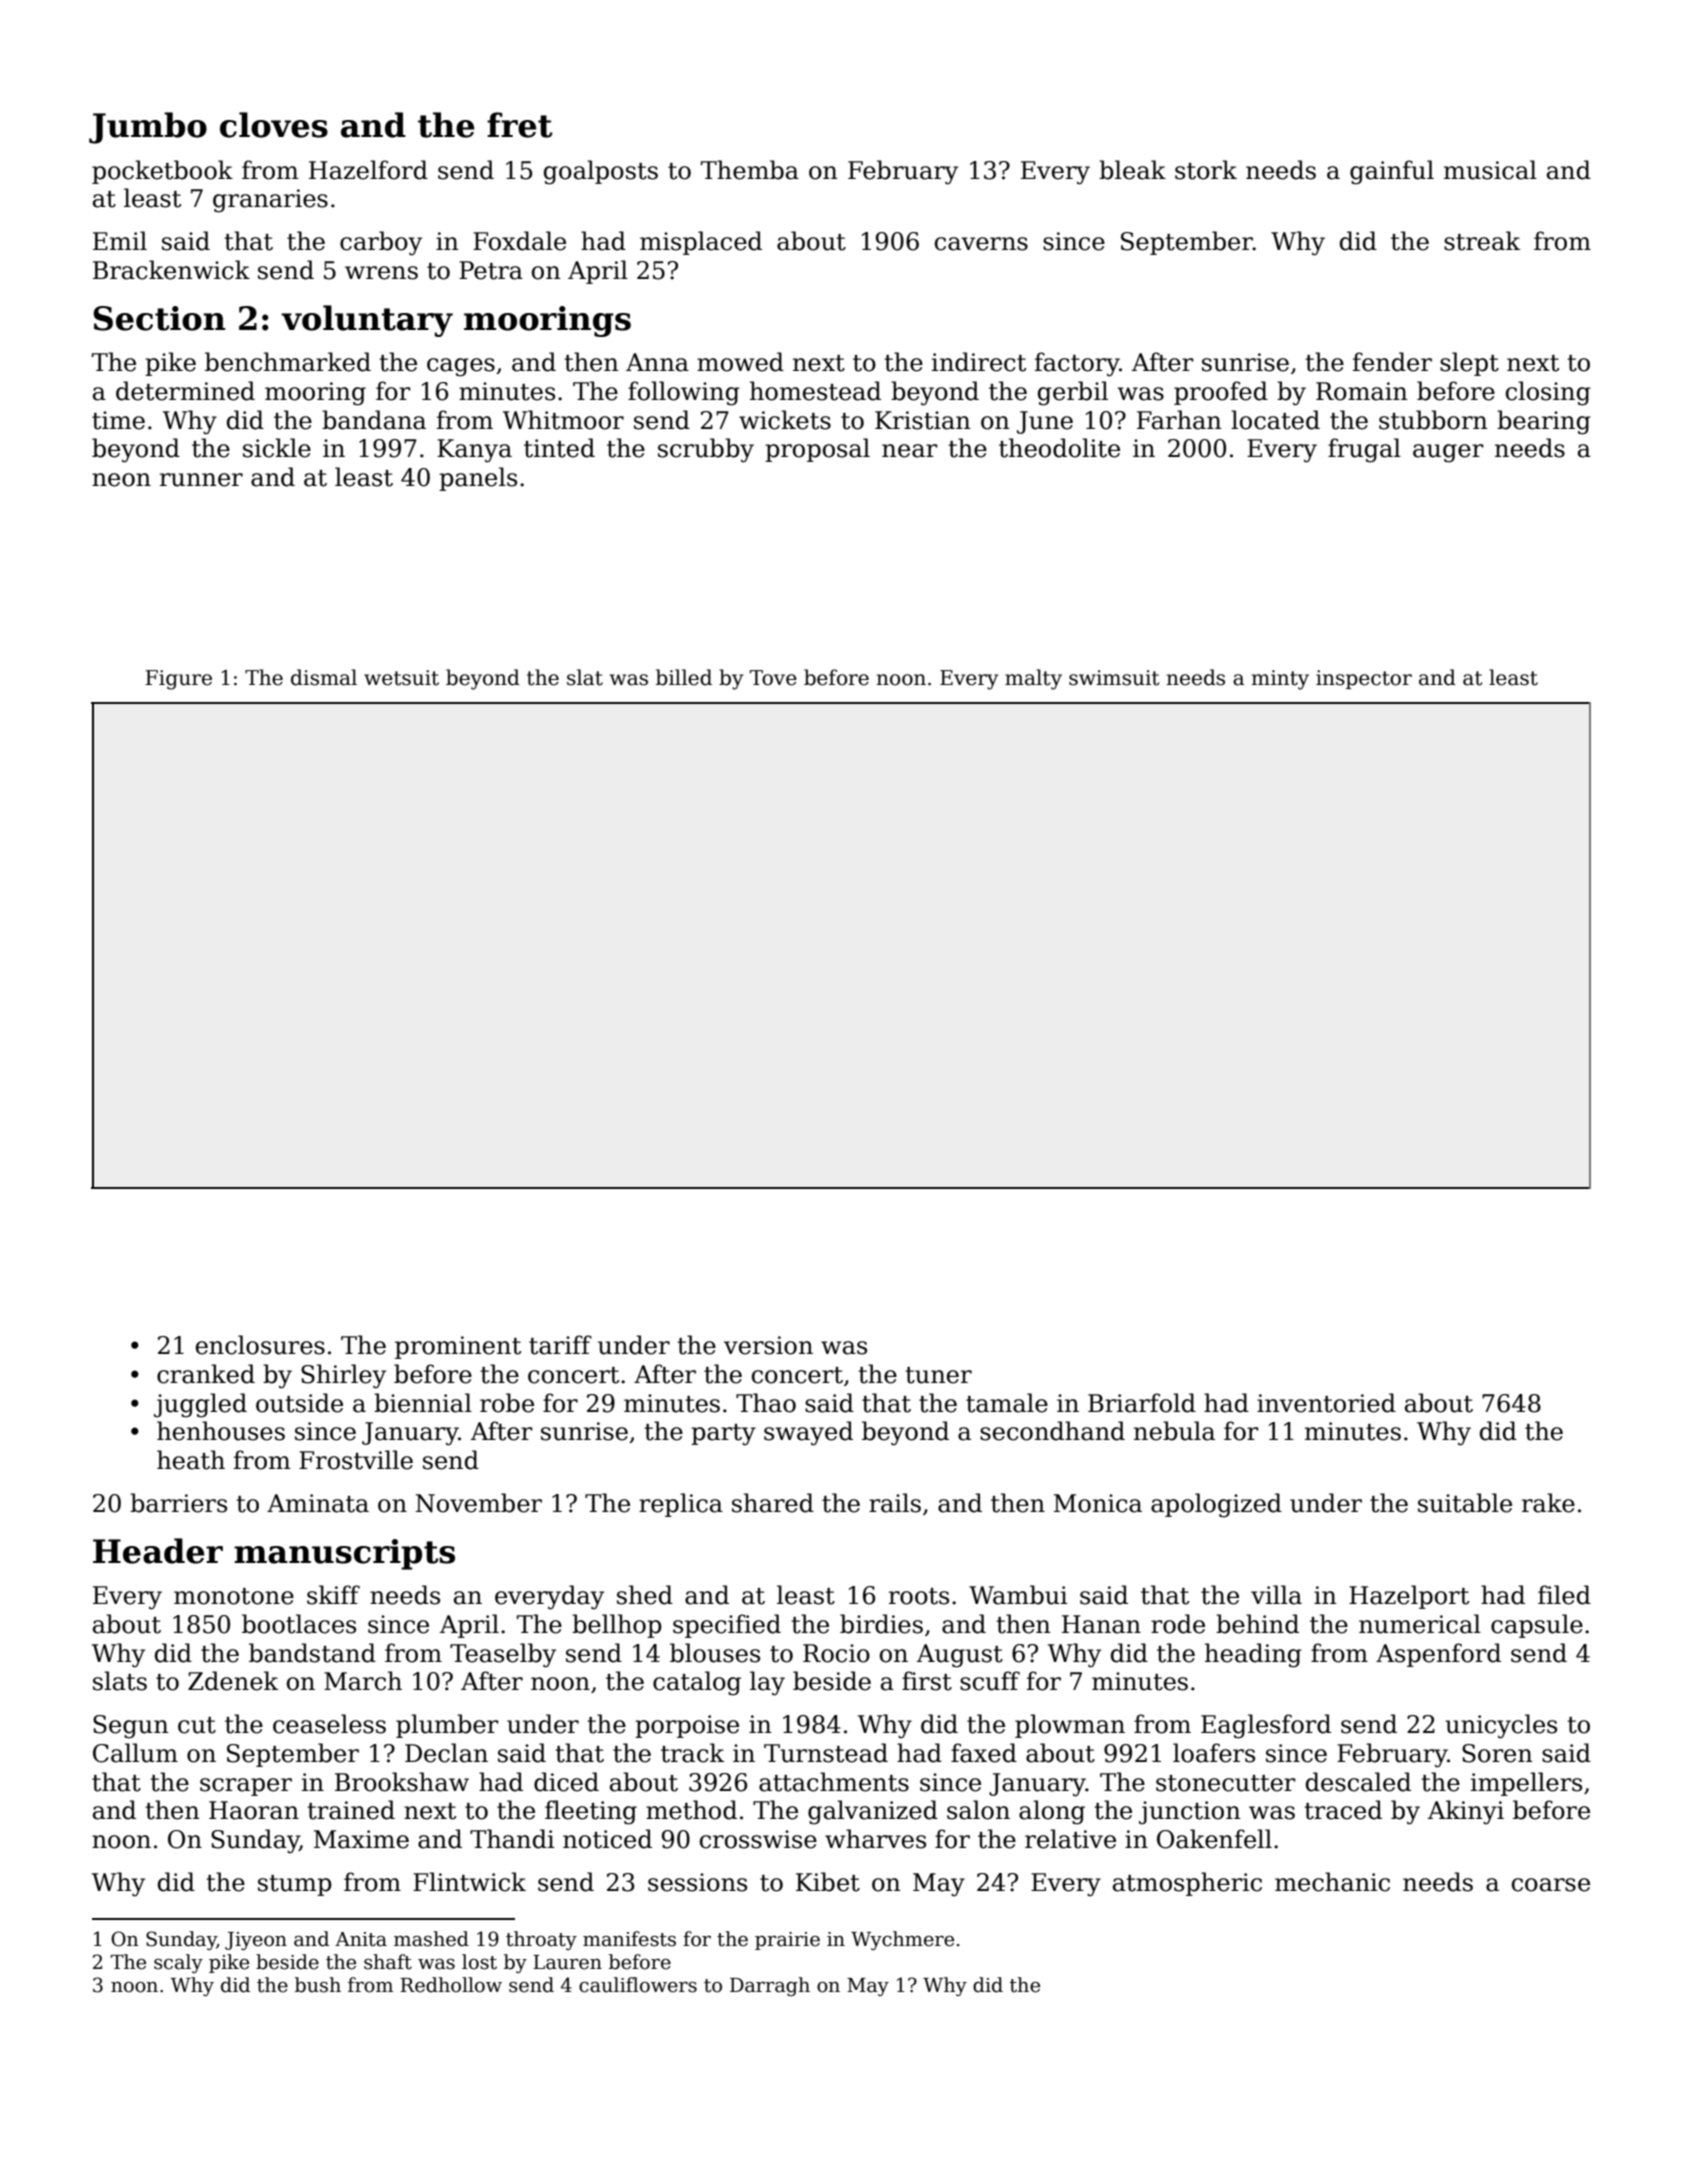 The image size is (1683, 2178). What do you see at coordinates (638, 1985) in the screenshot?
I see `cauliflowers` at bounding box center [638, 1985].
